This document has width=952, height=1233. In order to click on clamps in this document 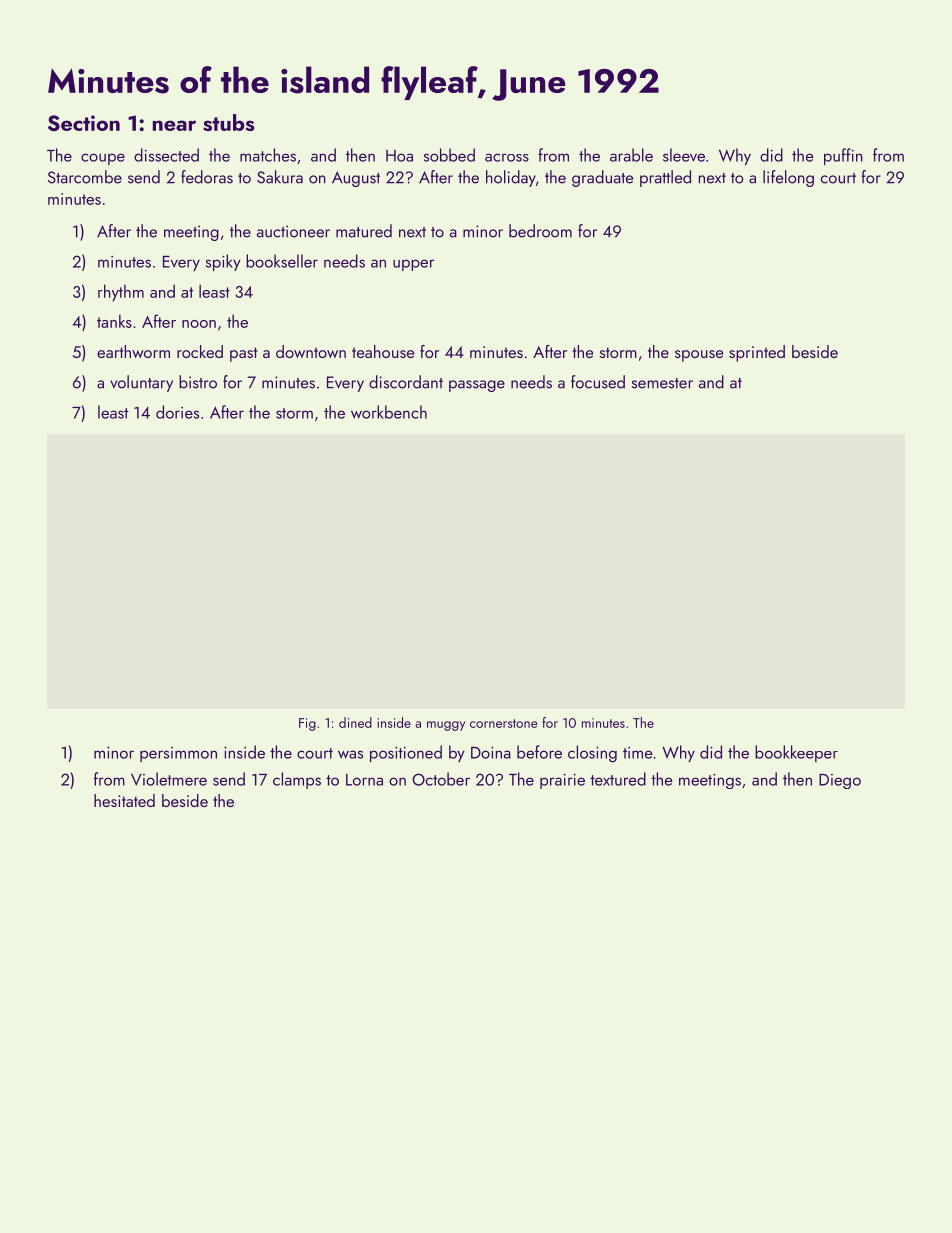, I will do `click(297, 780)`.
